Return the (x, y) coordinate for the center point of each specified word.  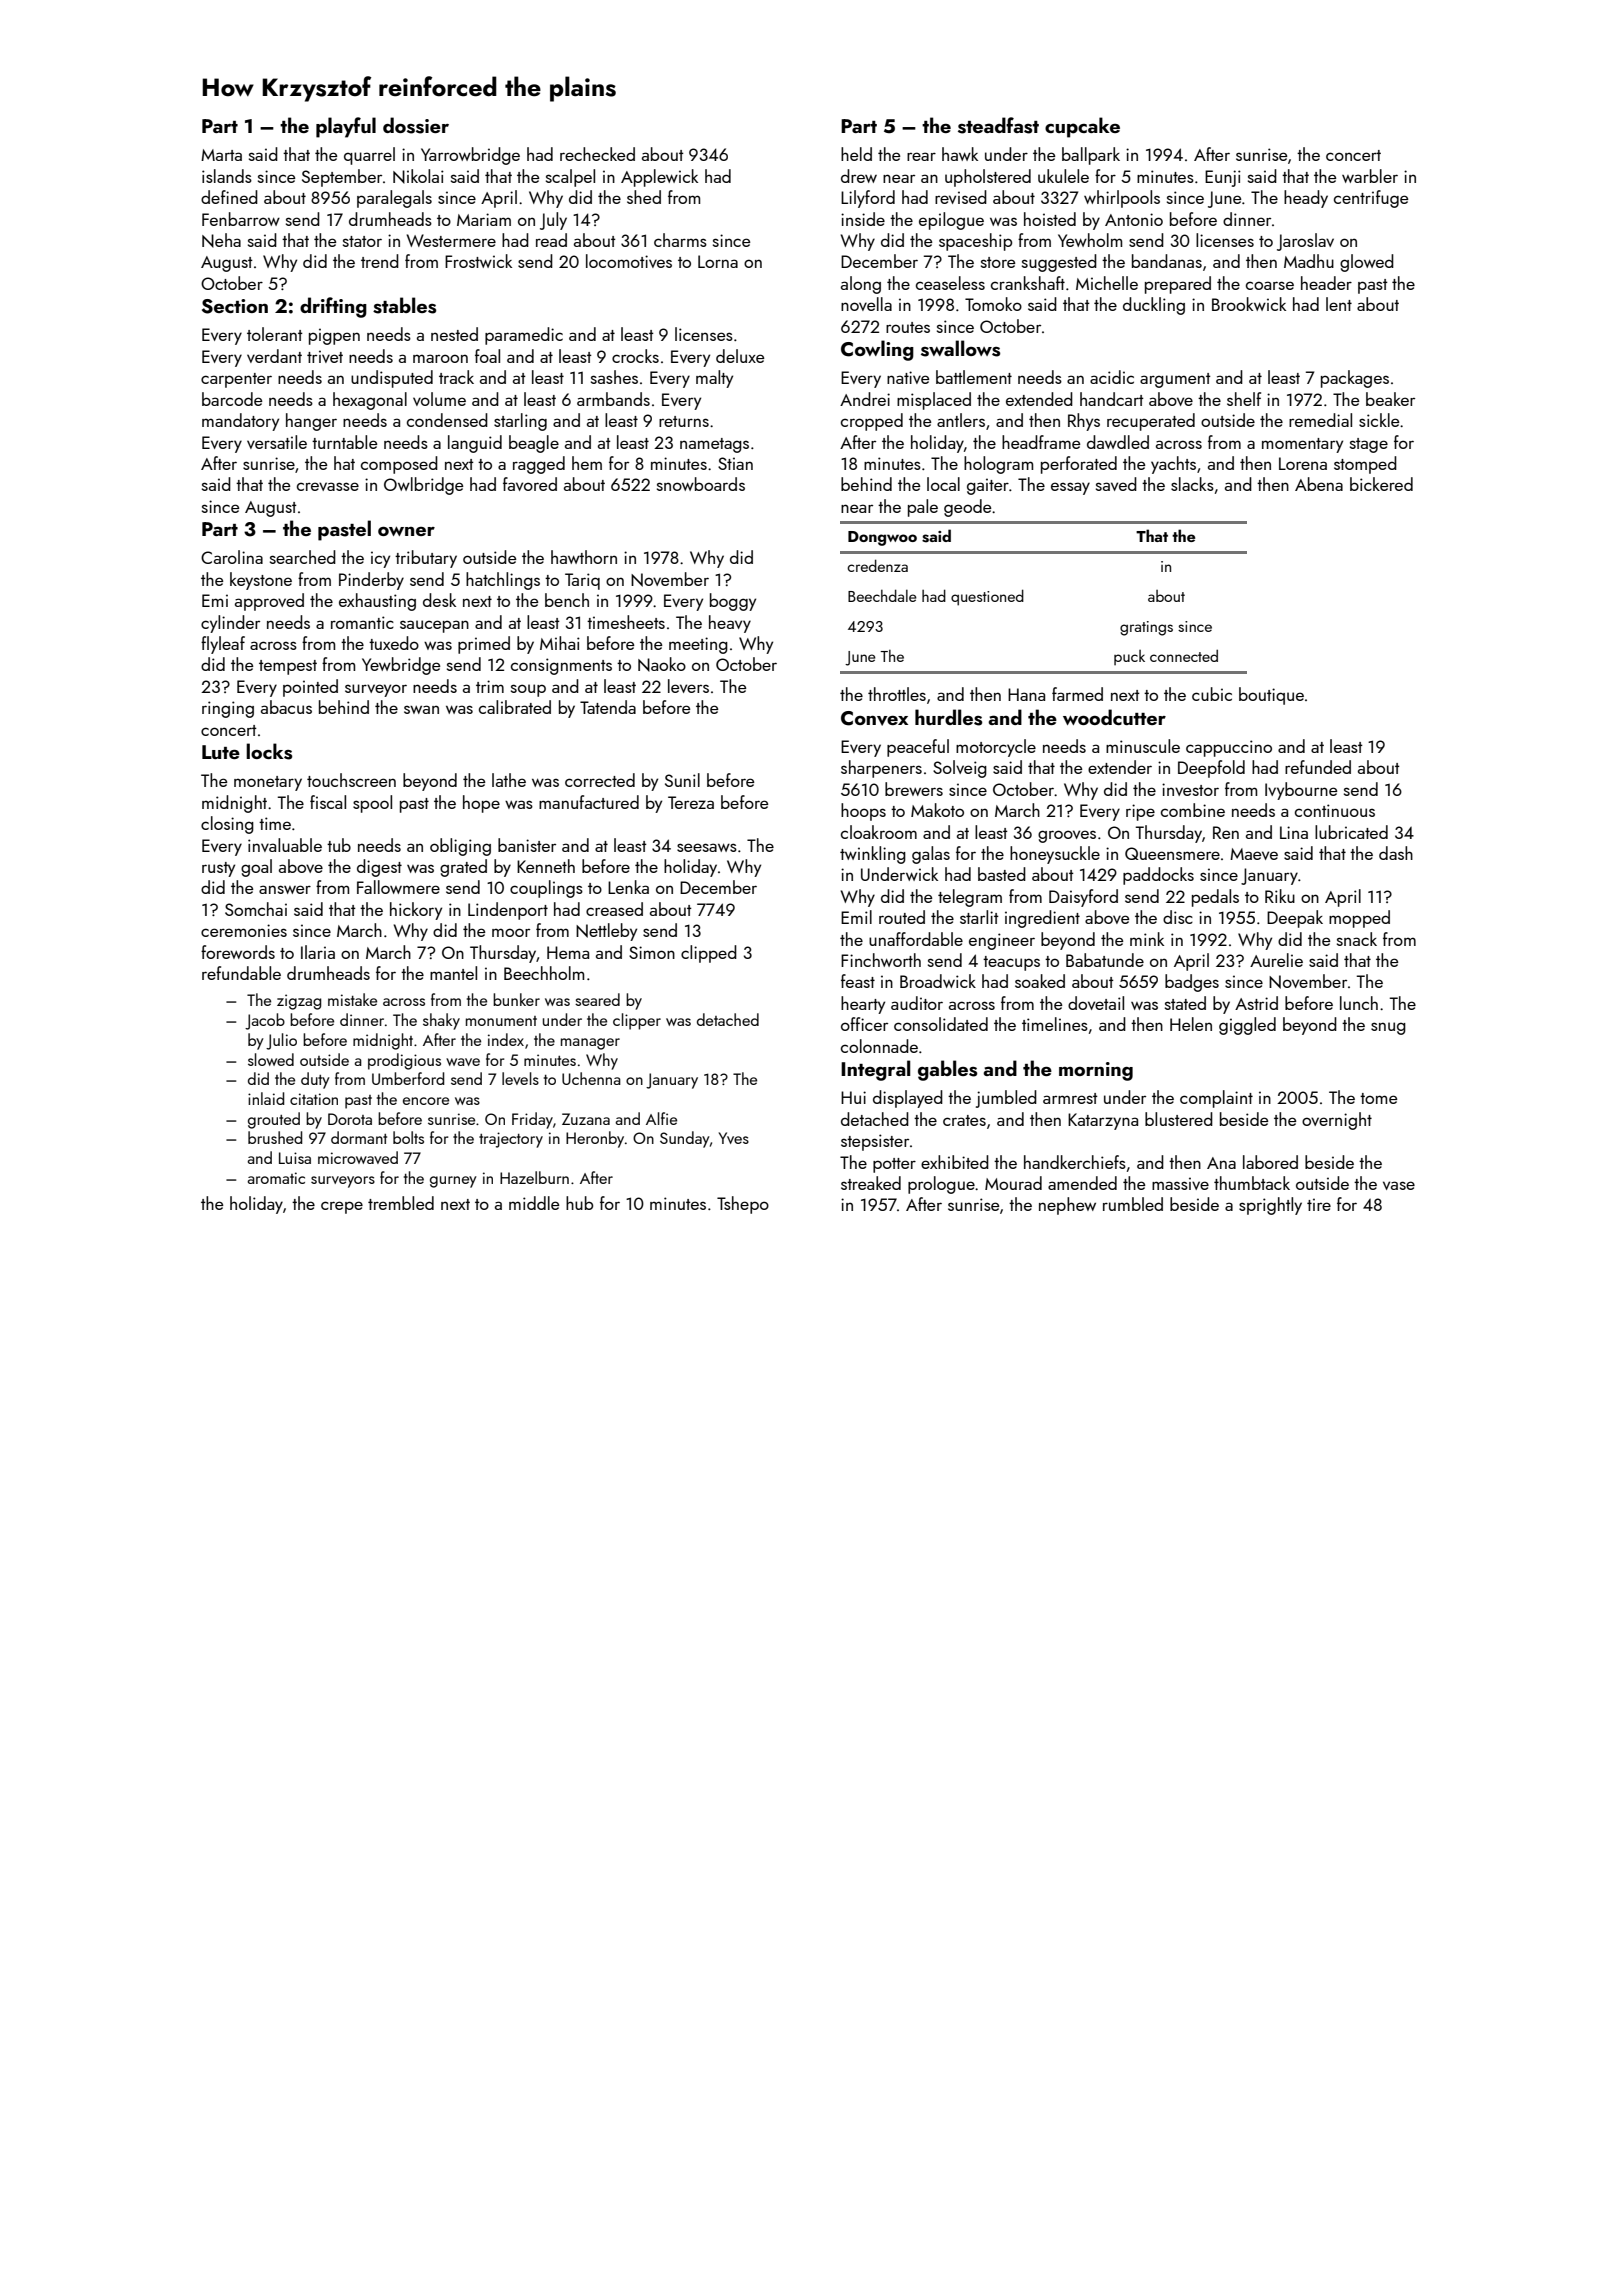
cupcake (1082, 127)
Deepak (1295, 919)
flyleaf (223, 645)
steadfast (998, 125)
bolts (408, 1137)
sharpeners (881, 769)
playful (346, 127)
